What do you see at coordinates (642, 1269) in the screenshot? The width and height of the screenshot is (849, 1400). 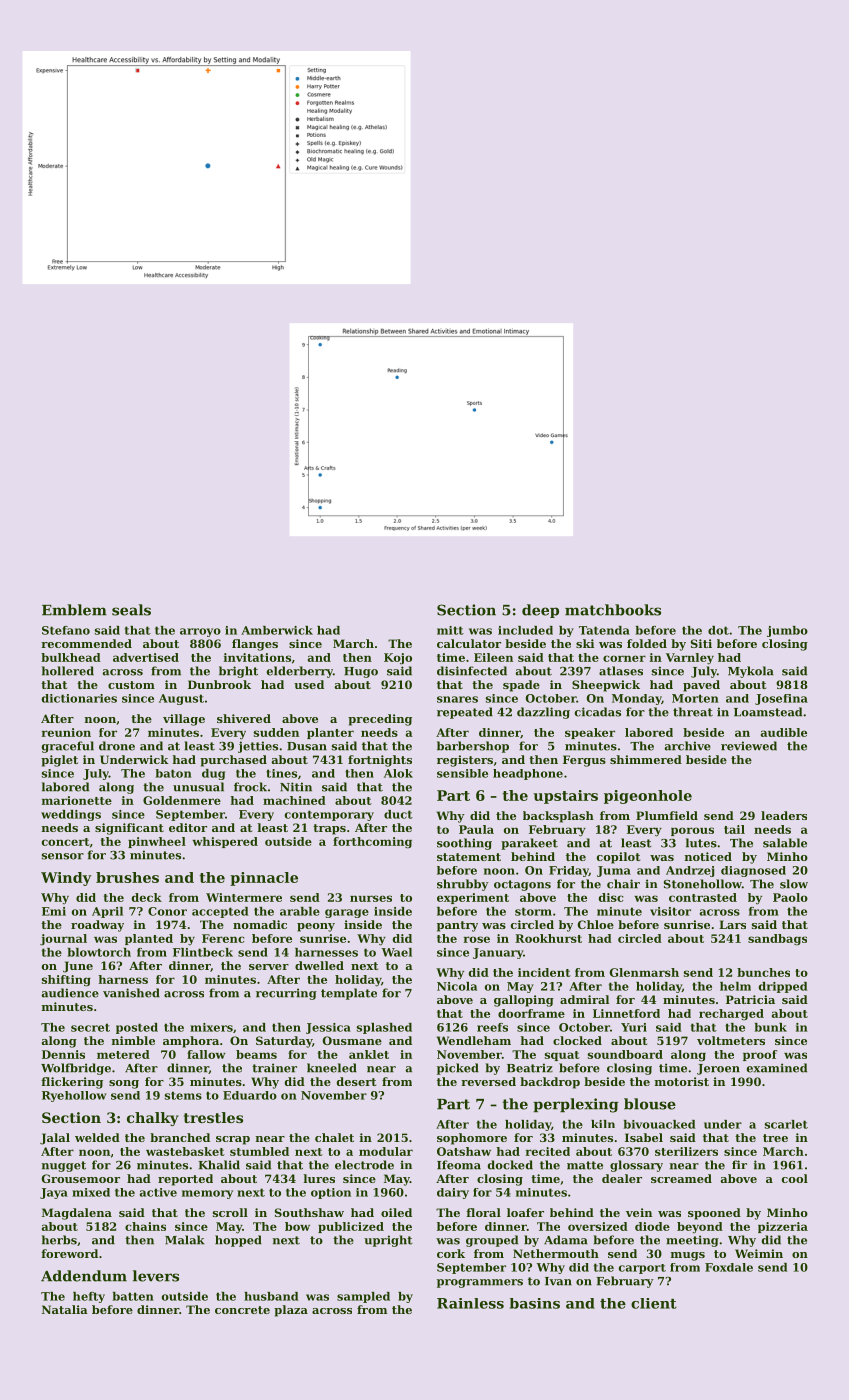 I see `carport` at bounding box center [642, 1269].
